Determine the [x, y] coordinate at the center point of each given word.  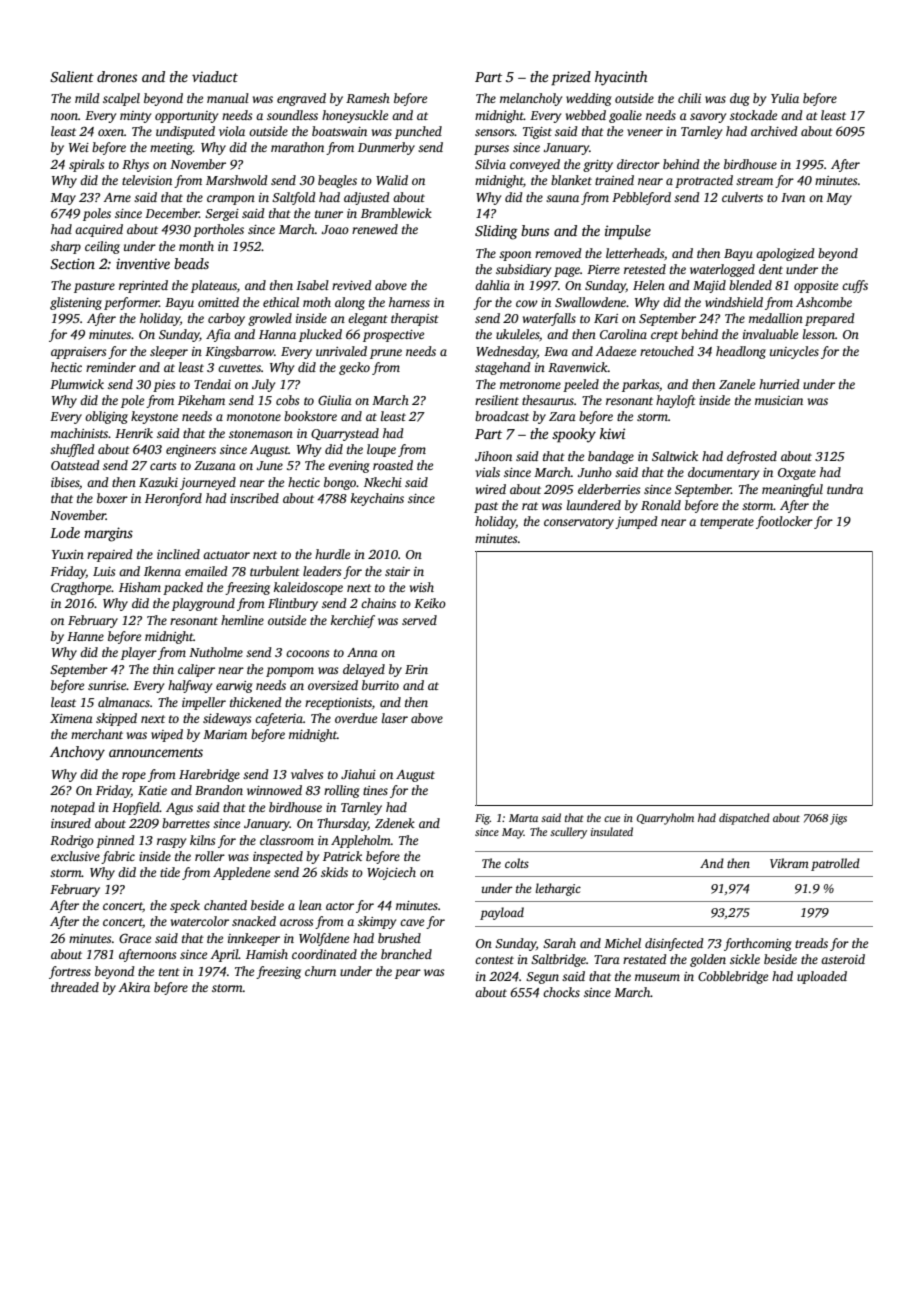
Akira [134, 987]
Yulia [785, 98]
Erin [416, 669]
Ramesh [368, 98]
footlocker [784, 522]
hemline [242, 620]
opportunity [186, 117]
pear [408, 974]
